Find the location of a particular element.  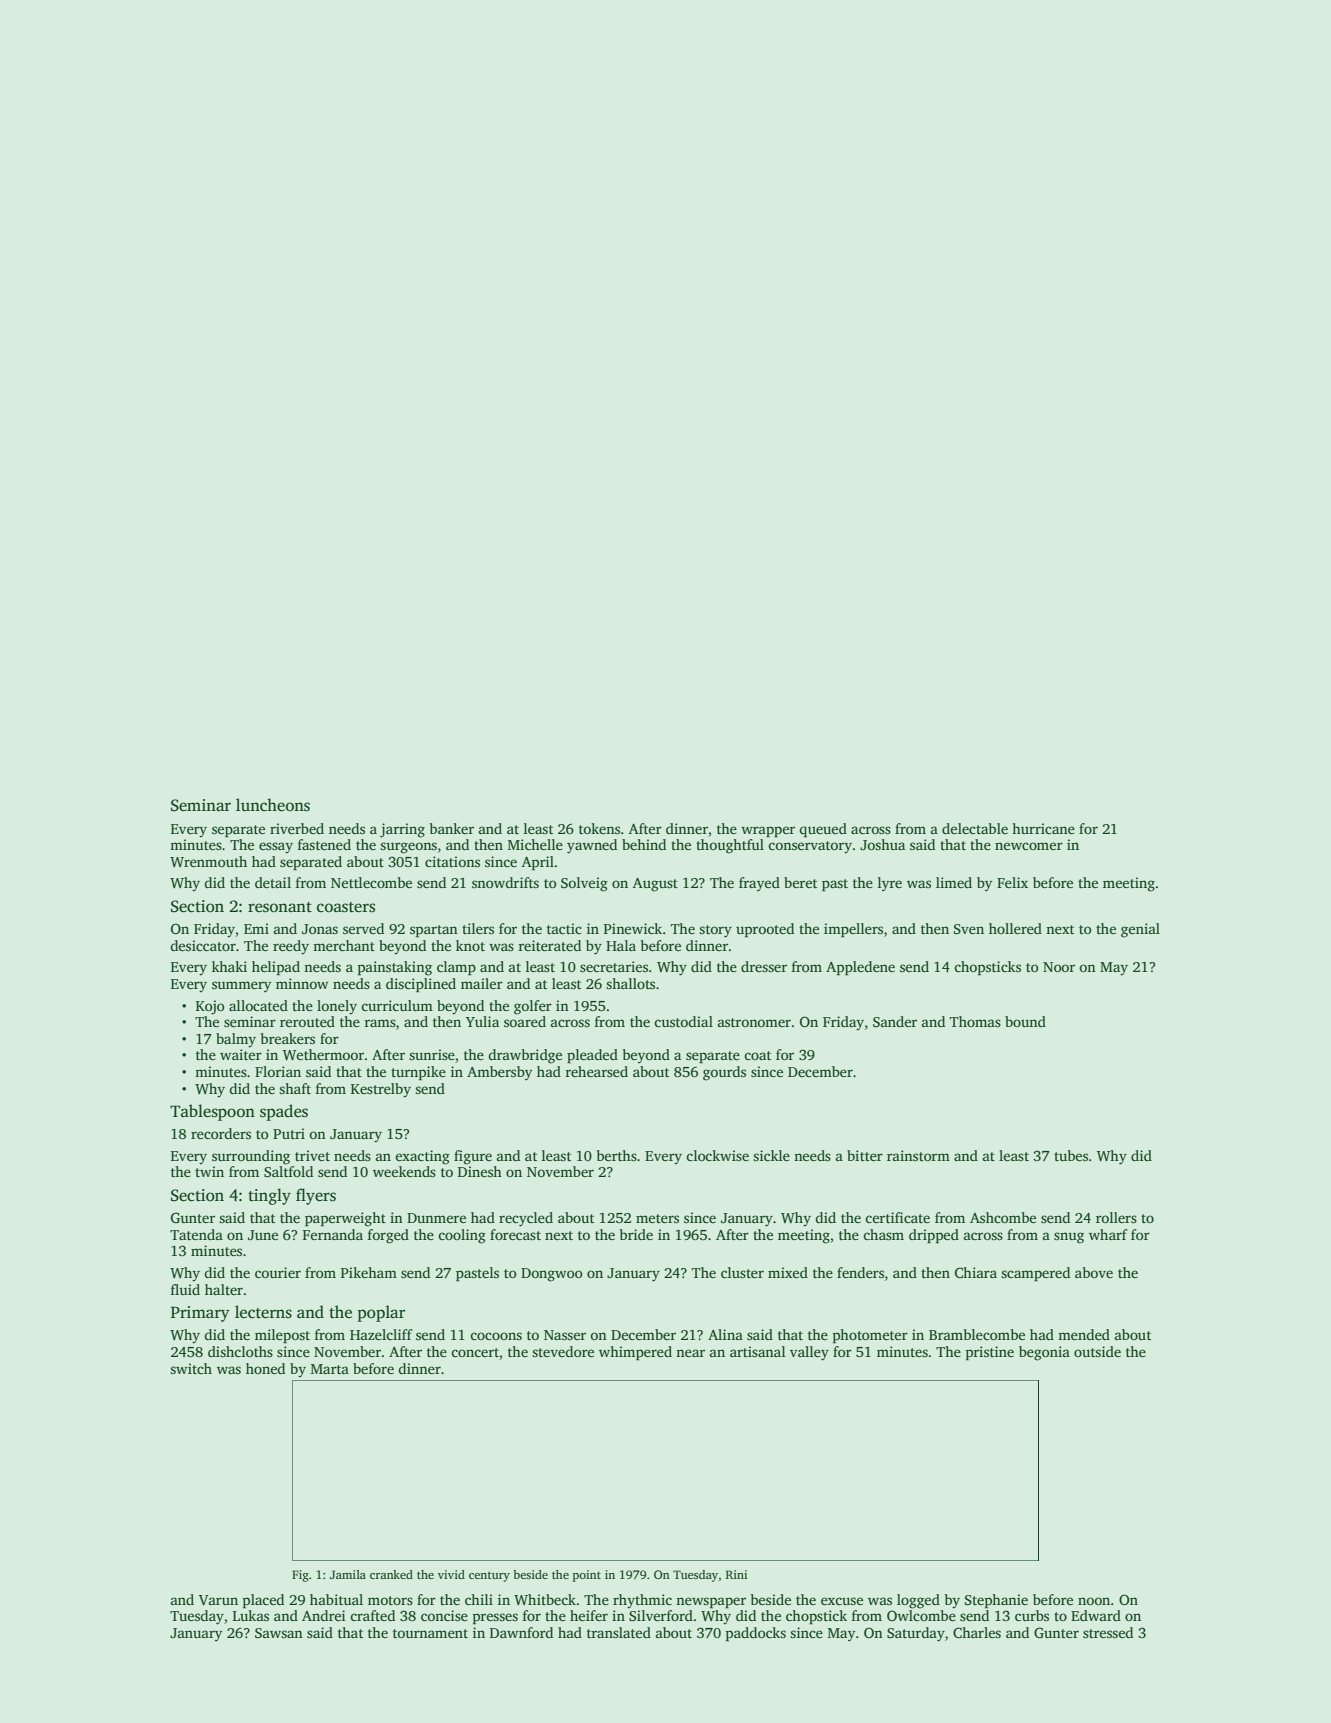

tokens is located at coordinates (599, 828).
